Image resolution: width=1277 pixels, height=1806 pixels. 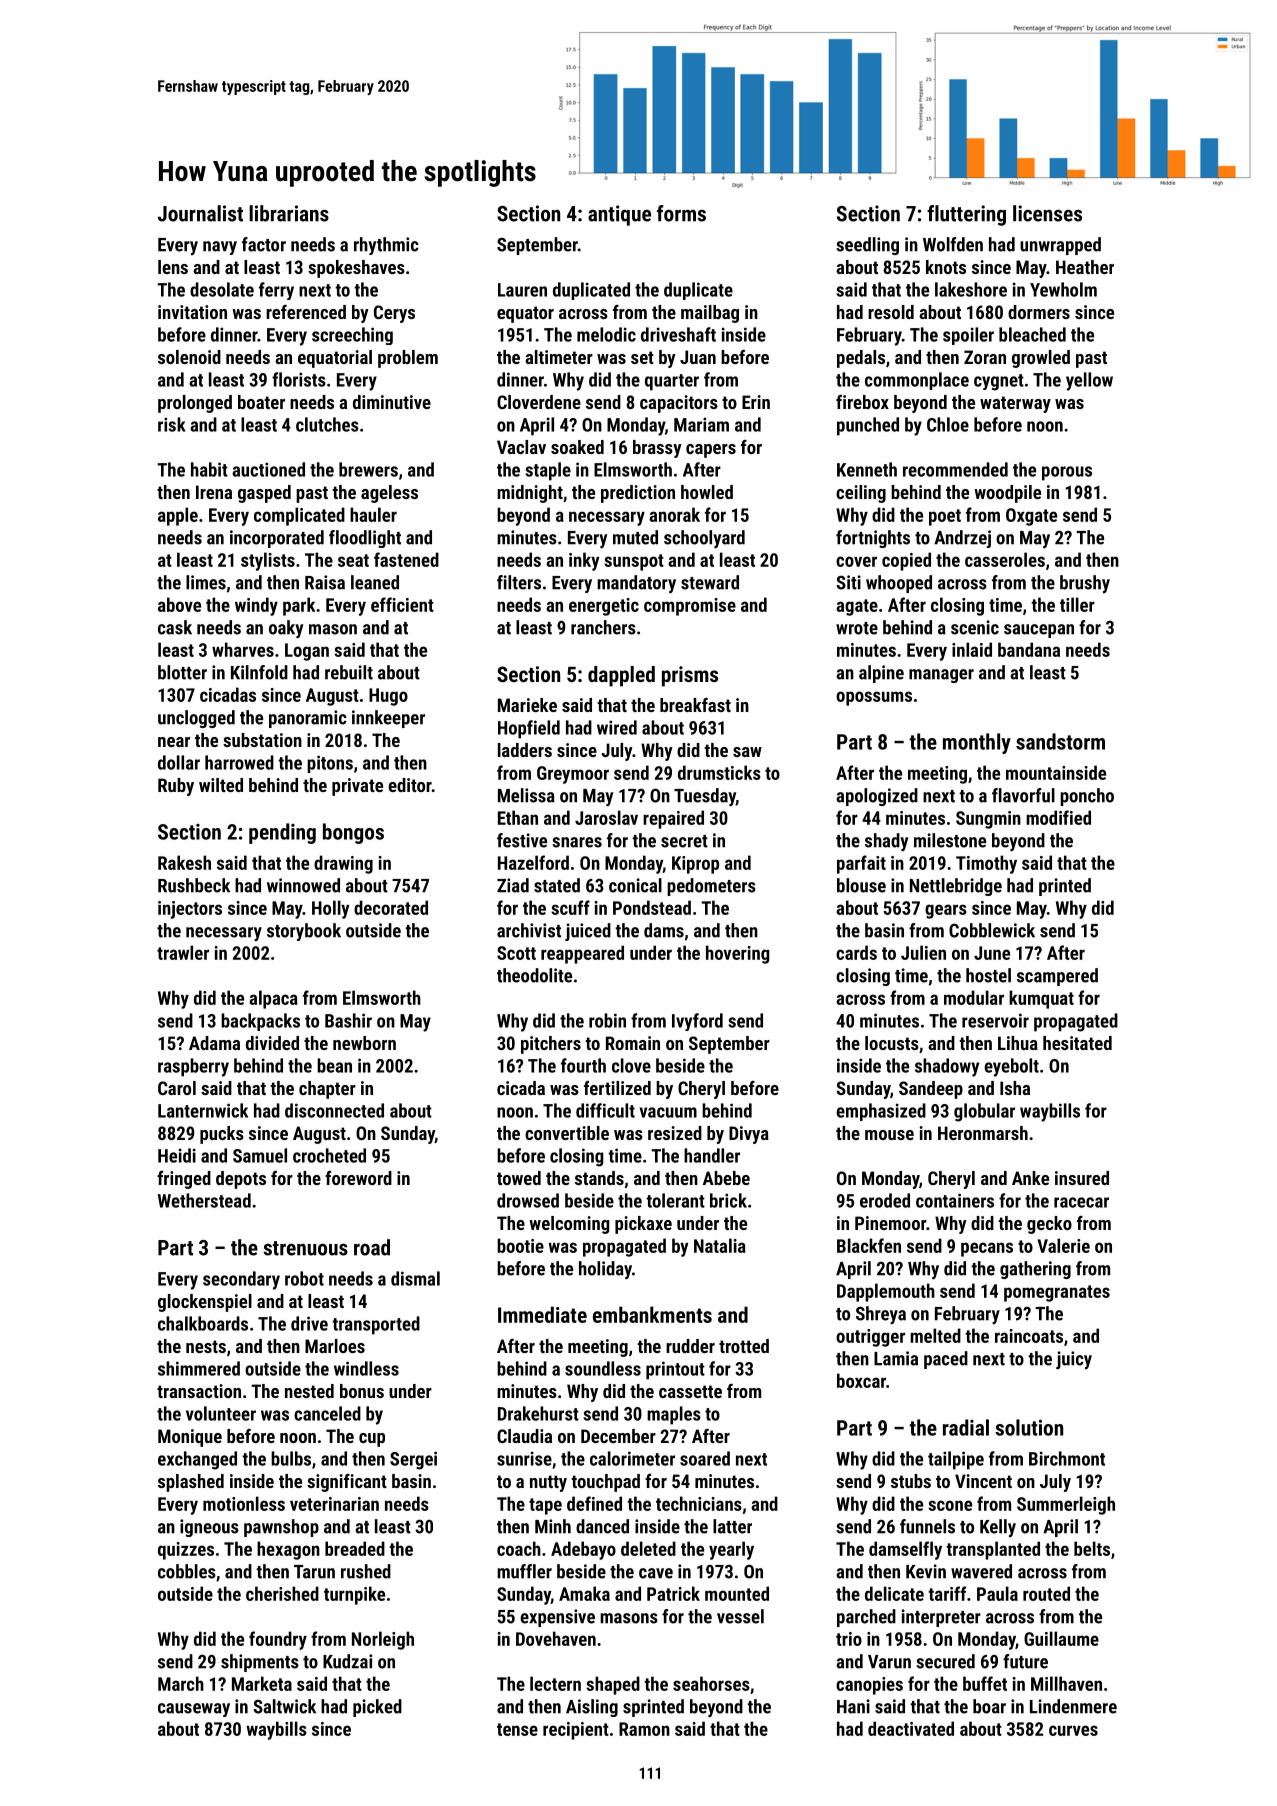 I want to click on causeway, so click(x=194, y=1710).
